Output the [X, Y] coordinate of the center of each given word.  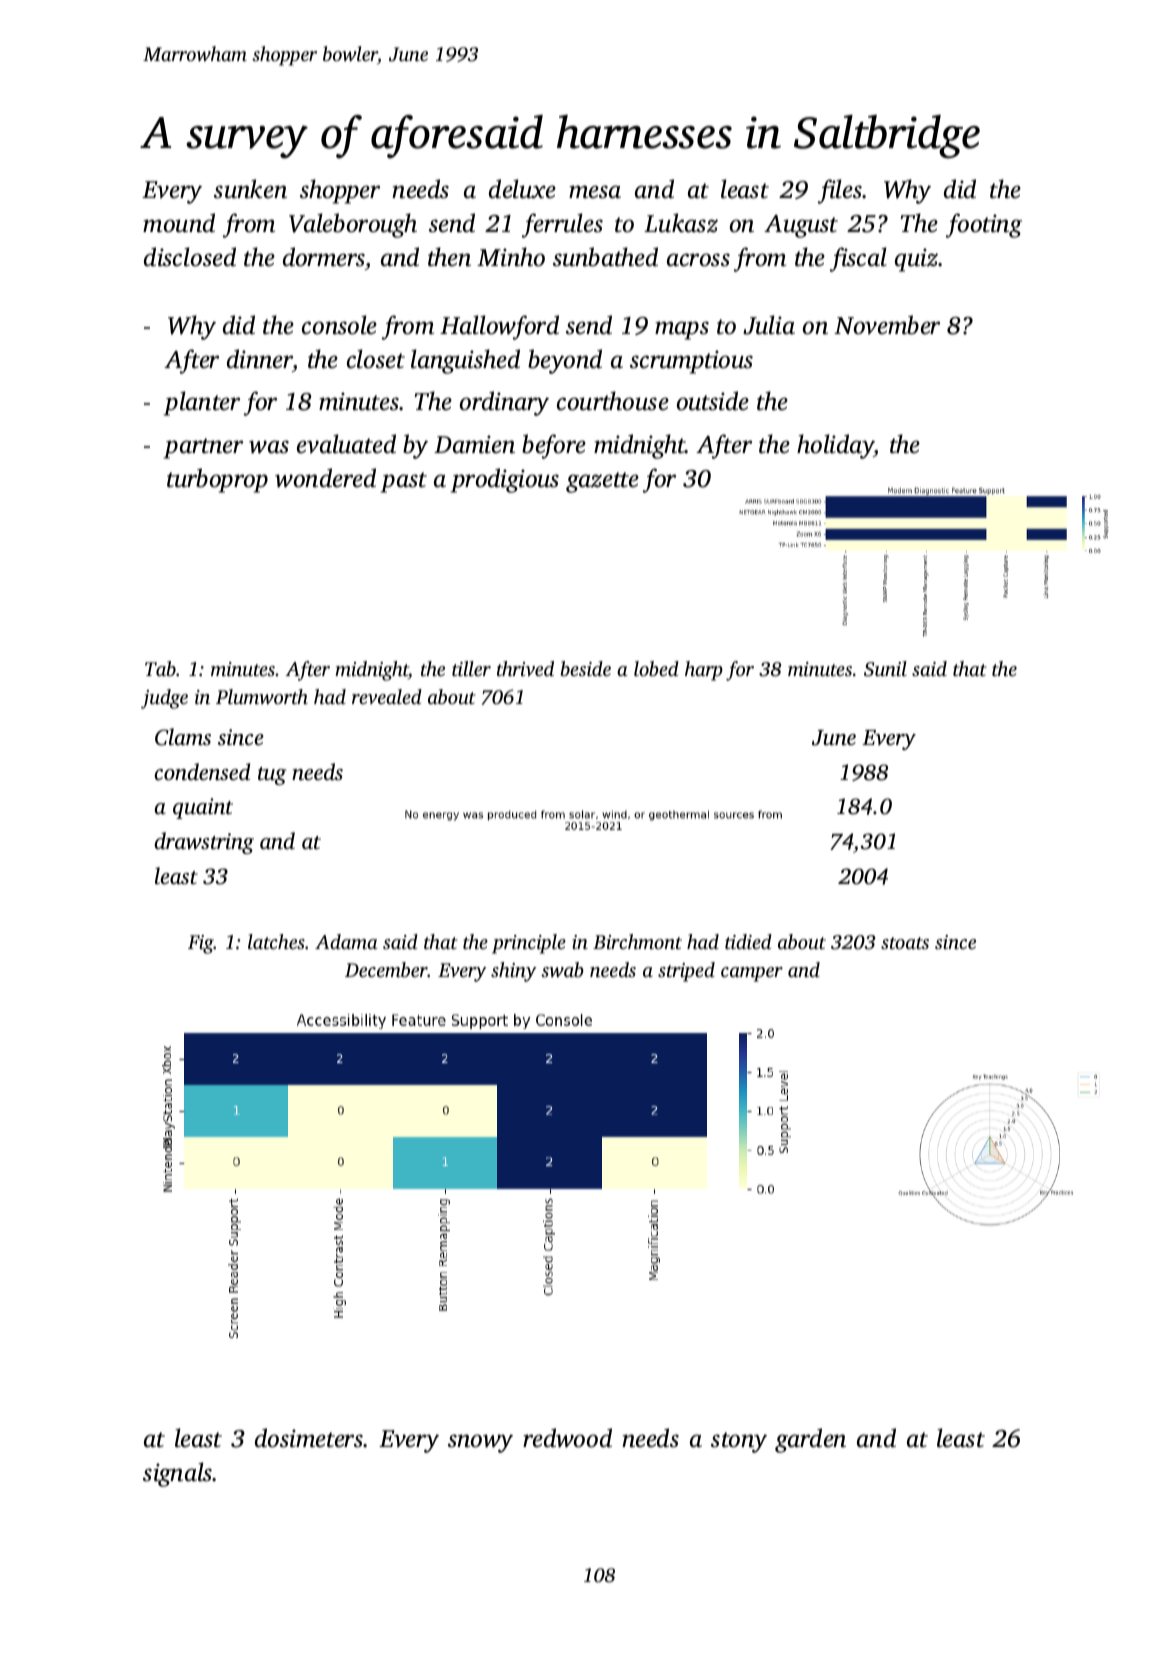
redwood [567, 1438]
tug [272, 776]
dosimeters [309, 1438]
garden [810, 1440]
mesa [595, 192]
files [840, 191]
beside [586, 668]
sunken [250, 189]
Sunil [885, 669]
